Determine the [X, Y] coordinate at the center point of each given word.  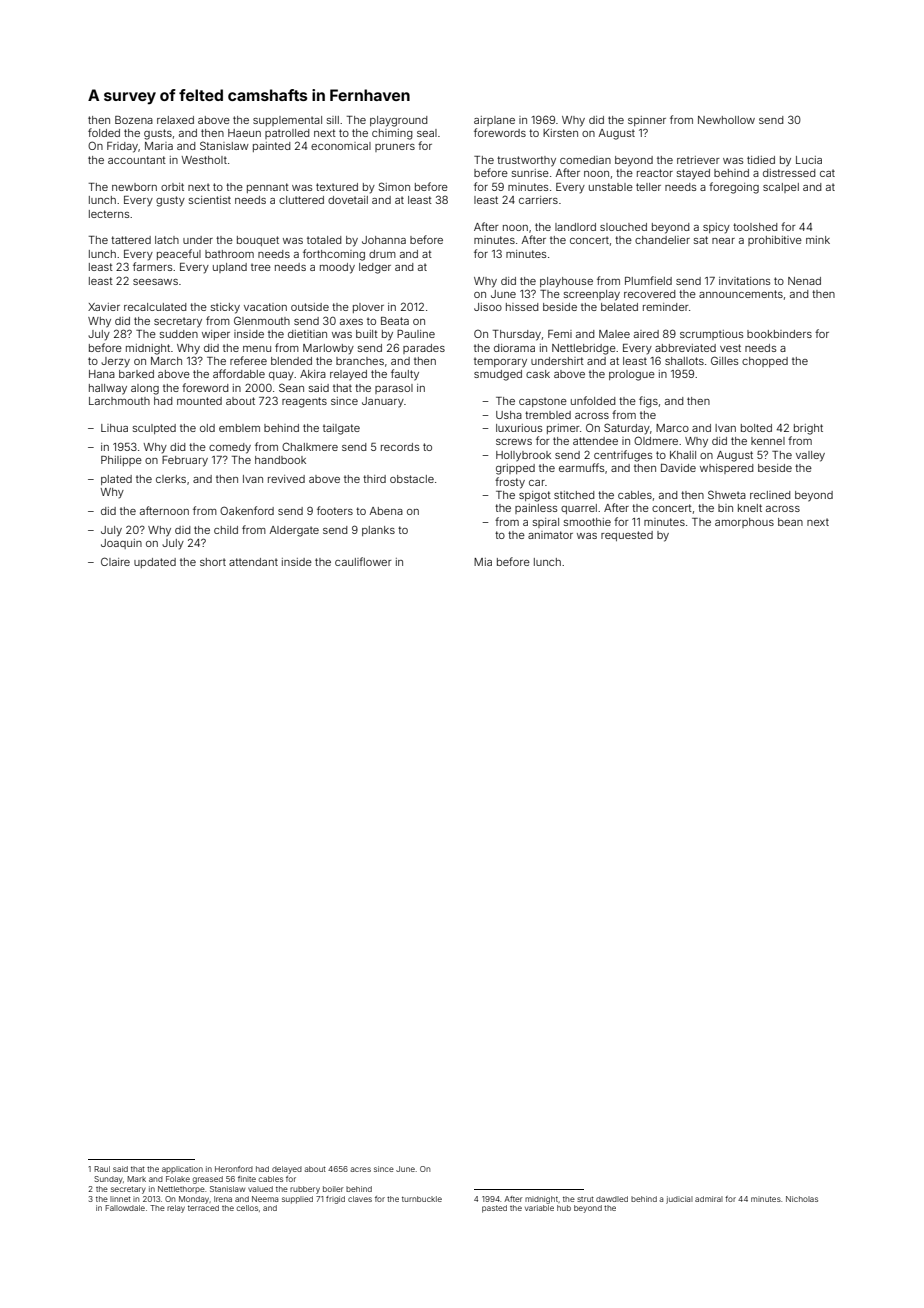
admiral [709, 1199]
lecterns [109, 214]
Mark [136, 1179]
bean [790, 522]
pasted [494, 1209]
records [400, 447]
